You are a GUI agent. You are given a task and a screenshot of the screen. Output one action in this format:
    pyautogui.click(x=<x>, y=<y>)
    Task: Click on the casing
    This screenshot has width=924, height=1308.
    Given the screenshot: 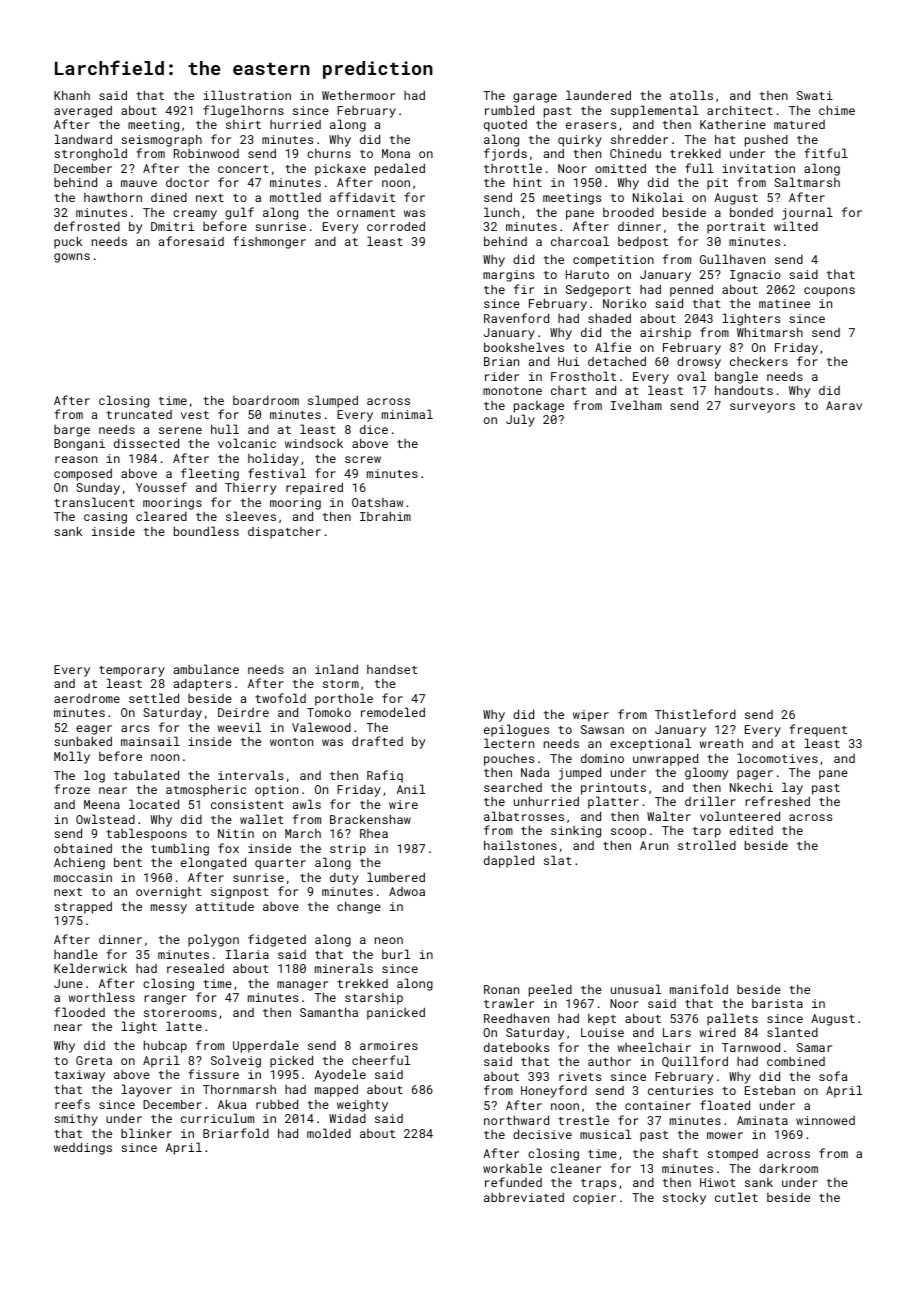 What is the action you would take?
    pyautogui.click(x=105, y=518)
